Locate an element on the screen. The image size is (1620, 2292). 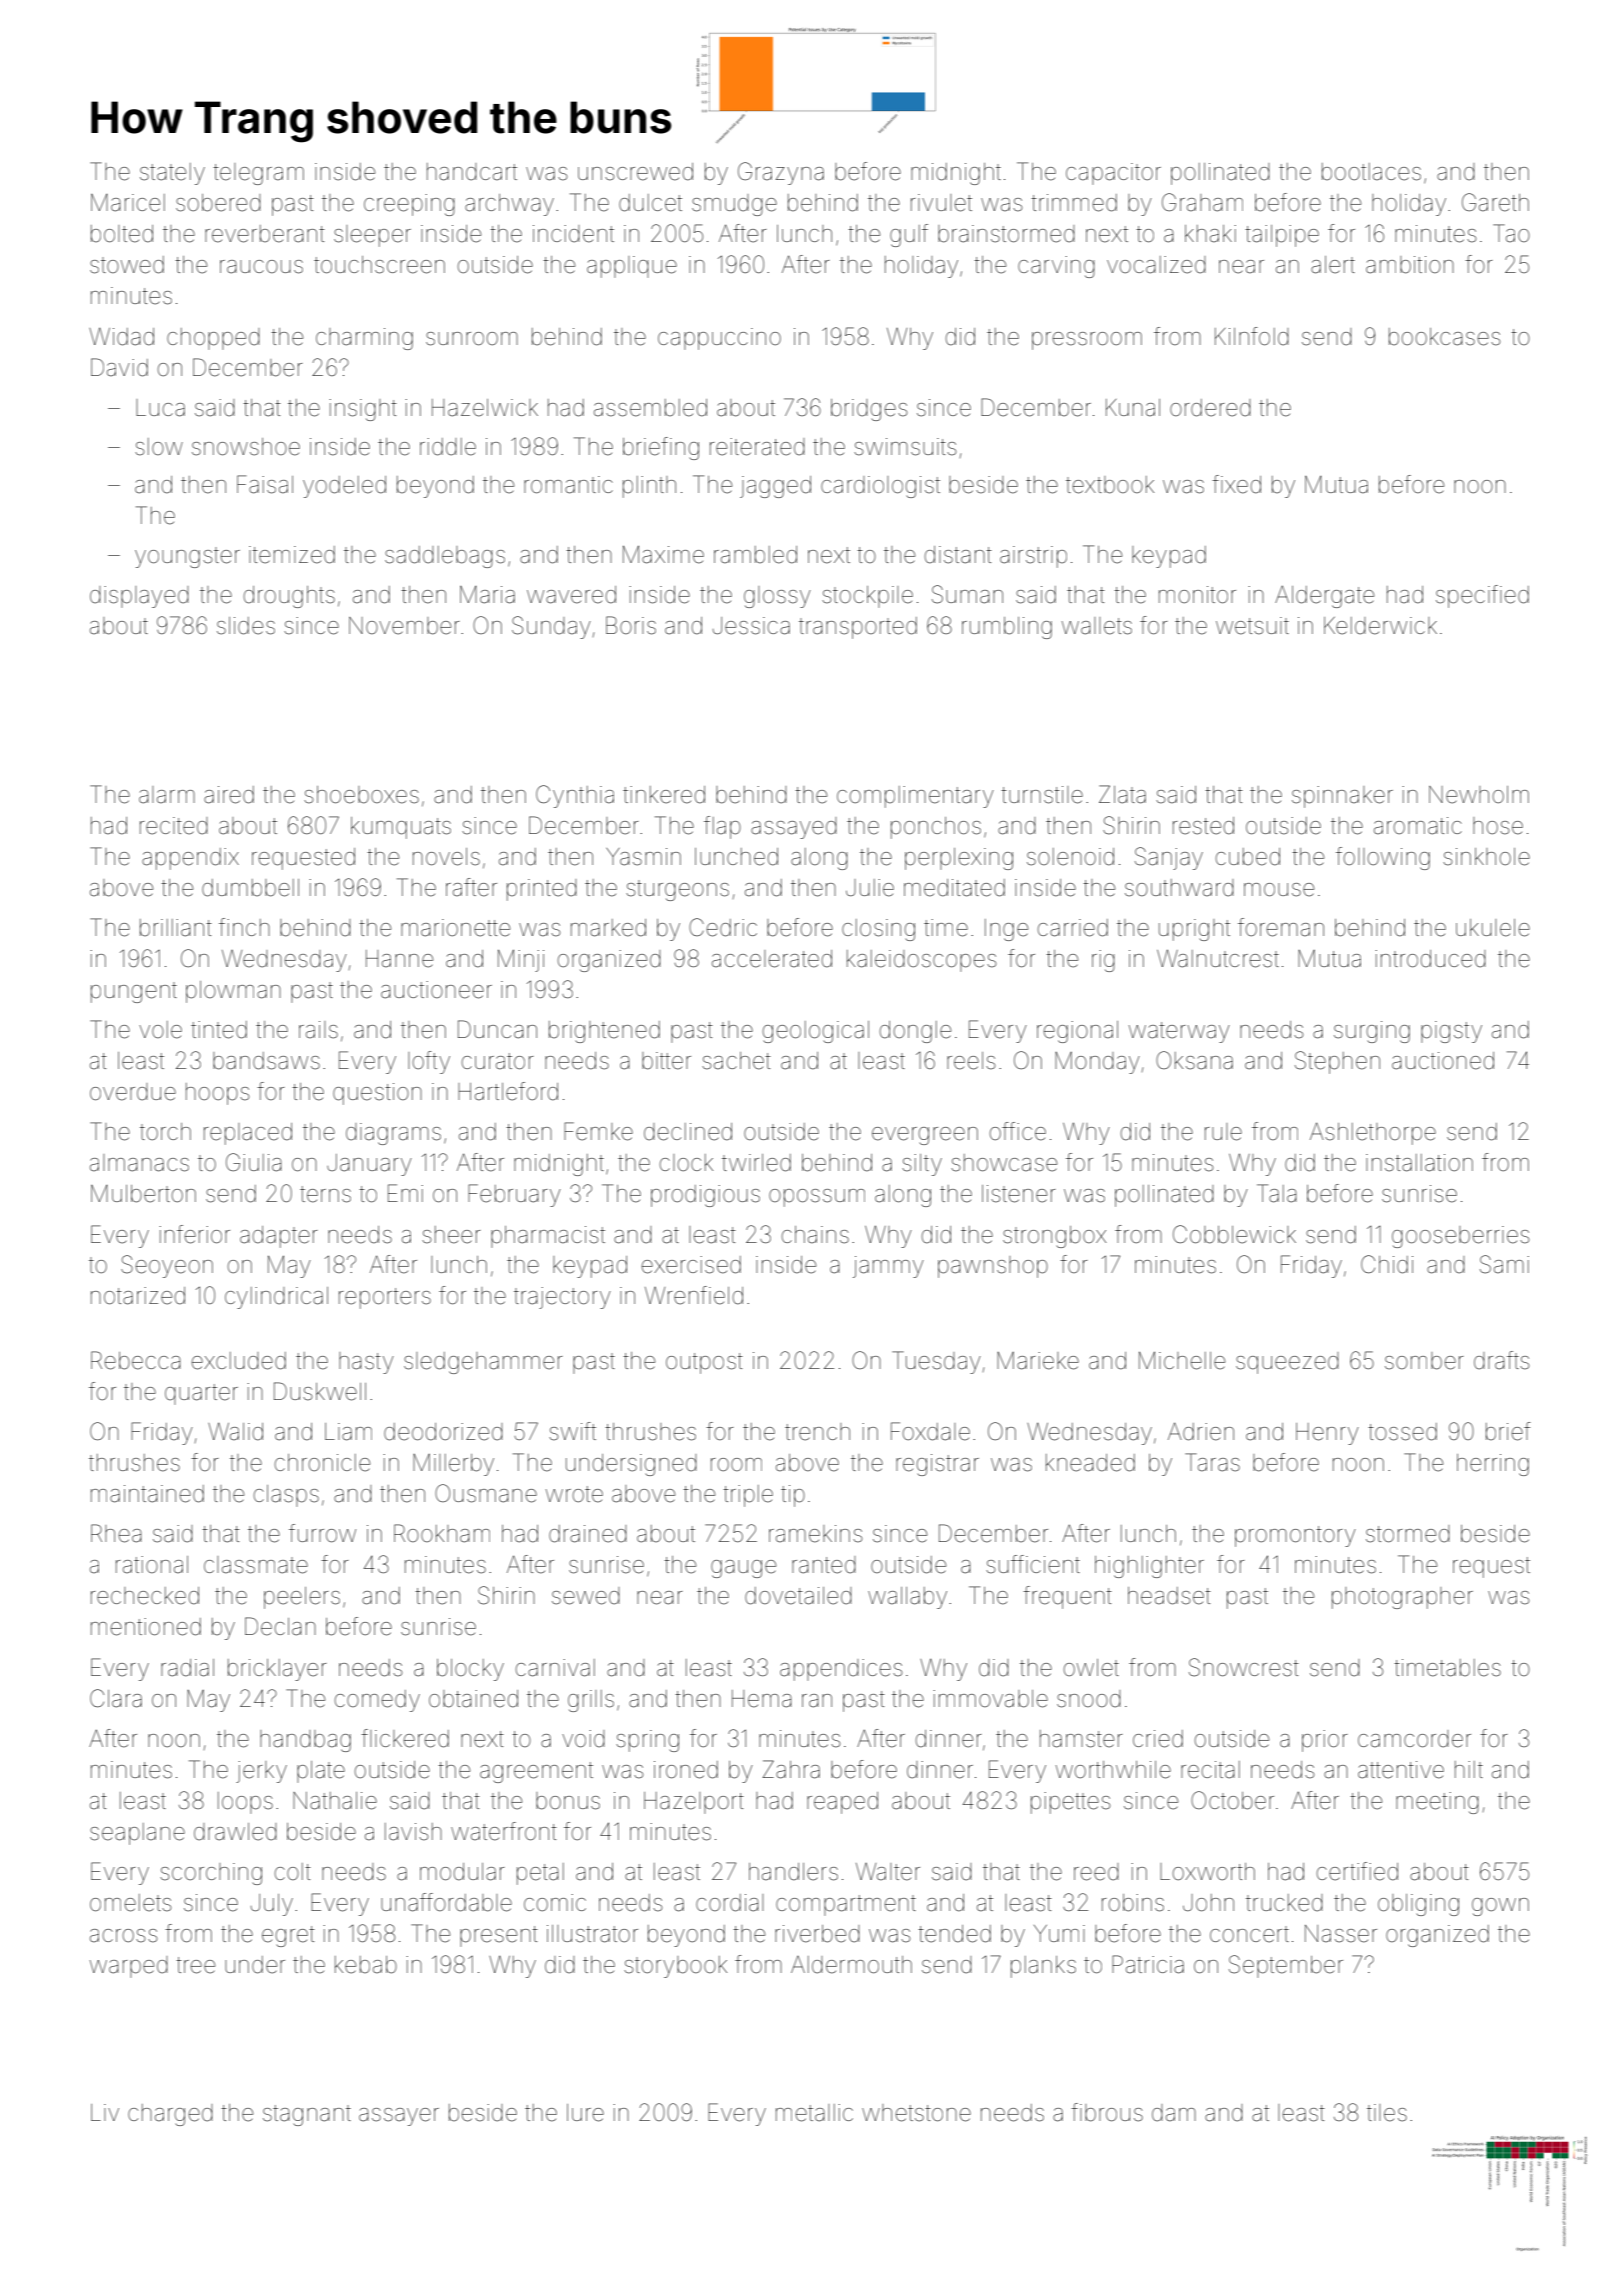
furrow is located at coordinates (322, 1533).
